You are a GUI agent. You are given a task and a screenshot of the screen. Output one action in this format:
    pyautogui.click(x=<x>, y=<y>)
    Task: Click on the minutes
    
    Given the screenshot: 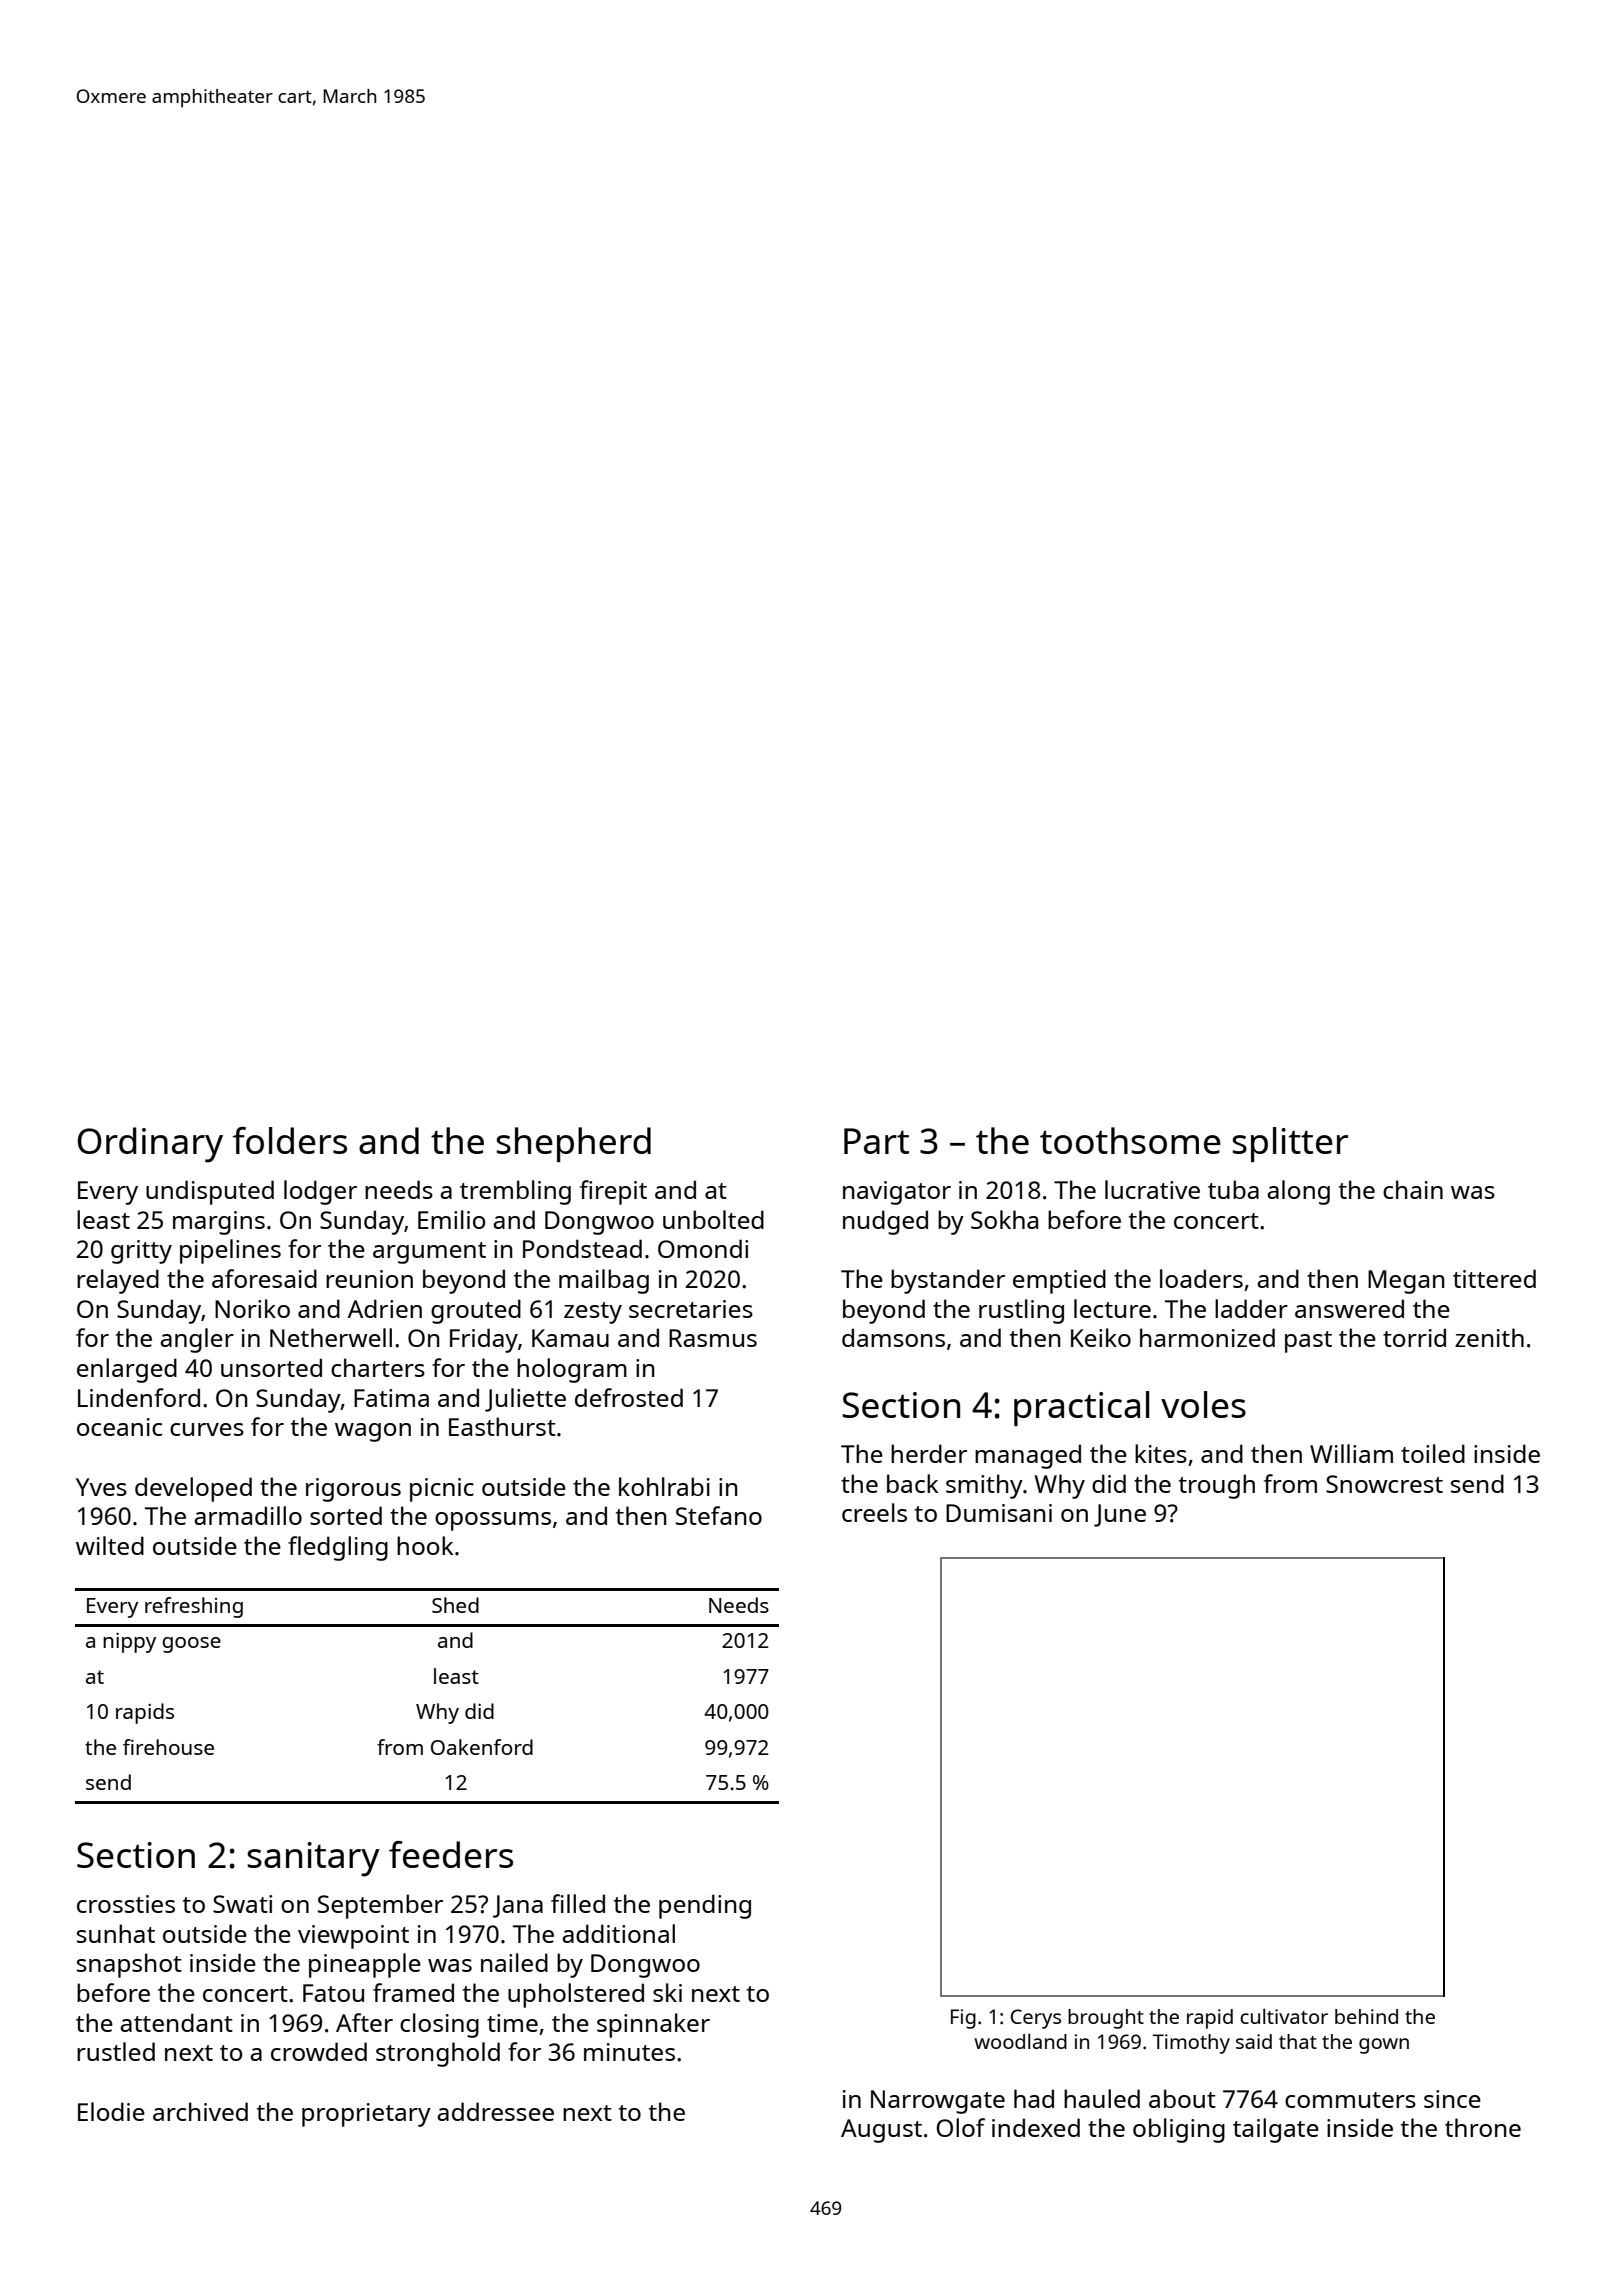 What is the action you would take?
    pyautogui.click(x=629, y=2052)
